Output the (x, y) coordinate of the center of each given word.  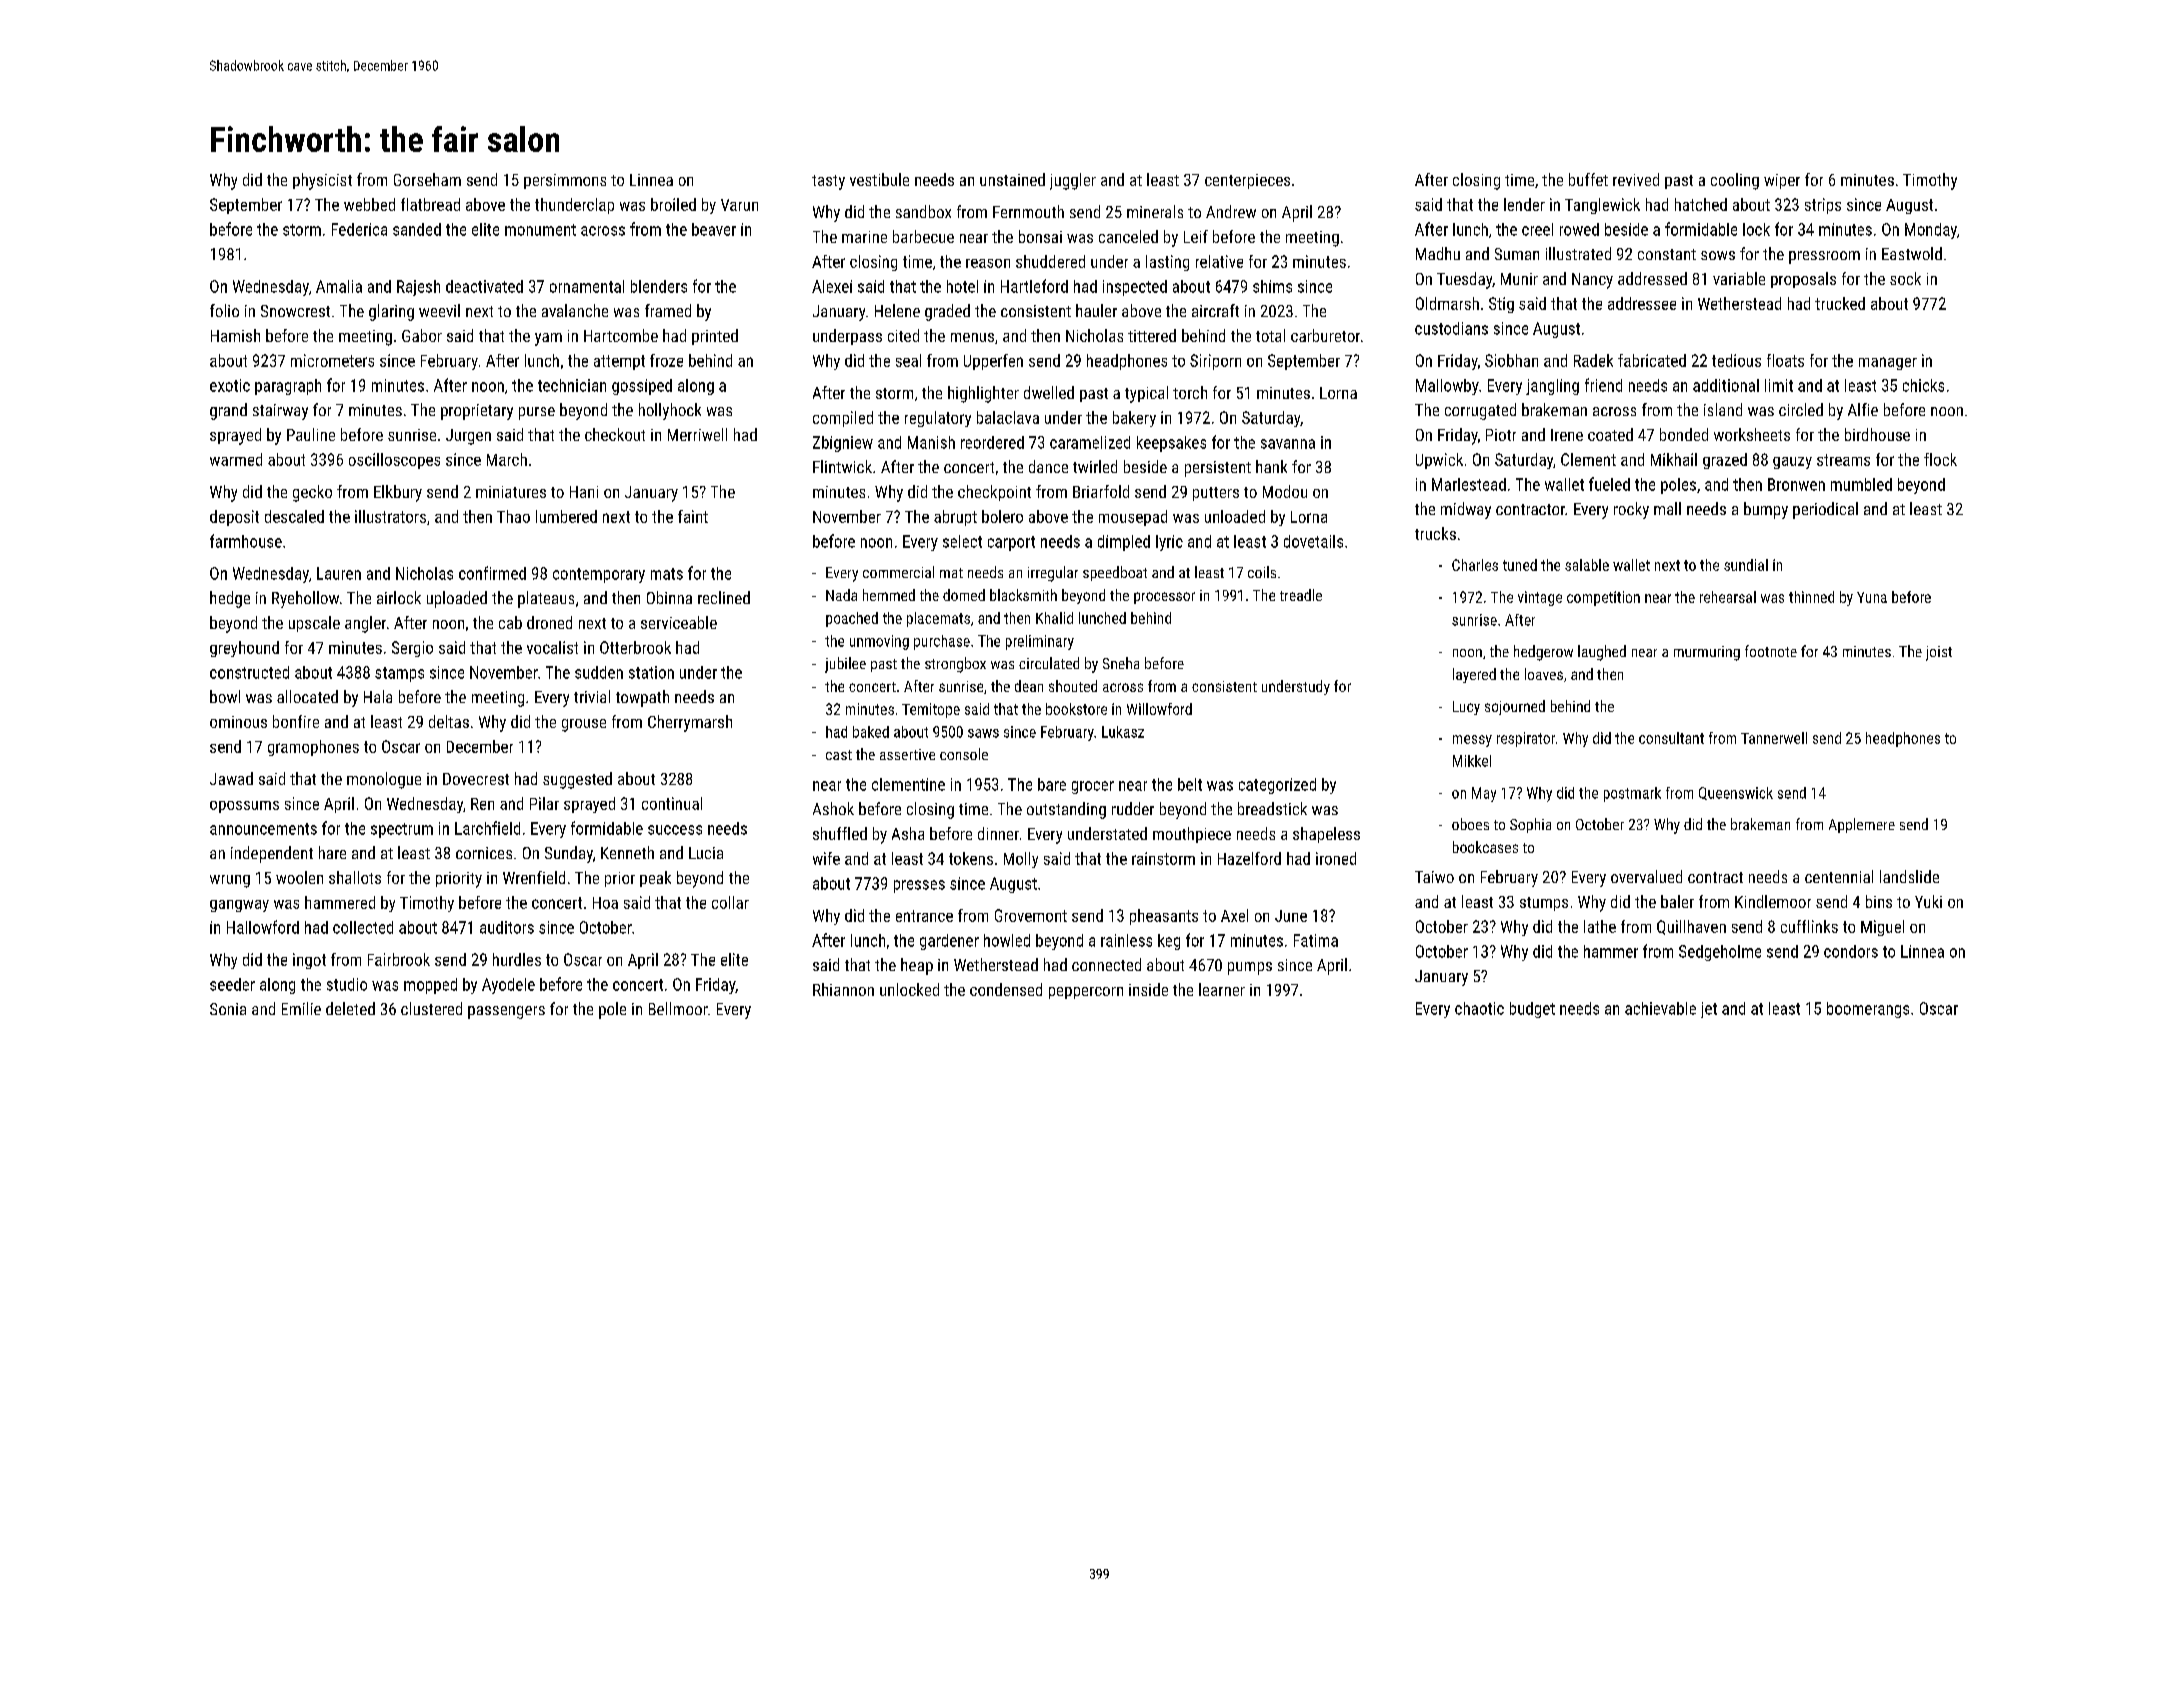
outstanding (1066, 810)
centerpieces (1247, 181)
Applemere (1862, 825)
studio (347, 984)
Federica (359, 229)
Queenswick (1736, 793)
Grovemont (1031, 915)
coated (1610, 434)
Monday (1931, 231)
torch (1190, 392)
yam (548, 339)
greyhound (244, 649)
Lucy (1466, 708)
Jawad (231, 778)
